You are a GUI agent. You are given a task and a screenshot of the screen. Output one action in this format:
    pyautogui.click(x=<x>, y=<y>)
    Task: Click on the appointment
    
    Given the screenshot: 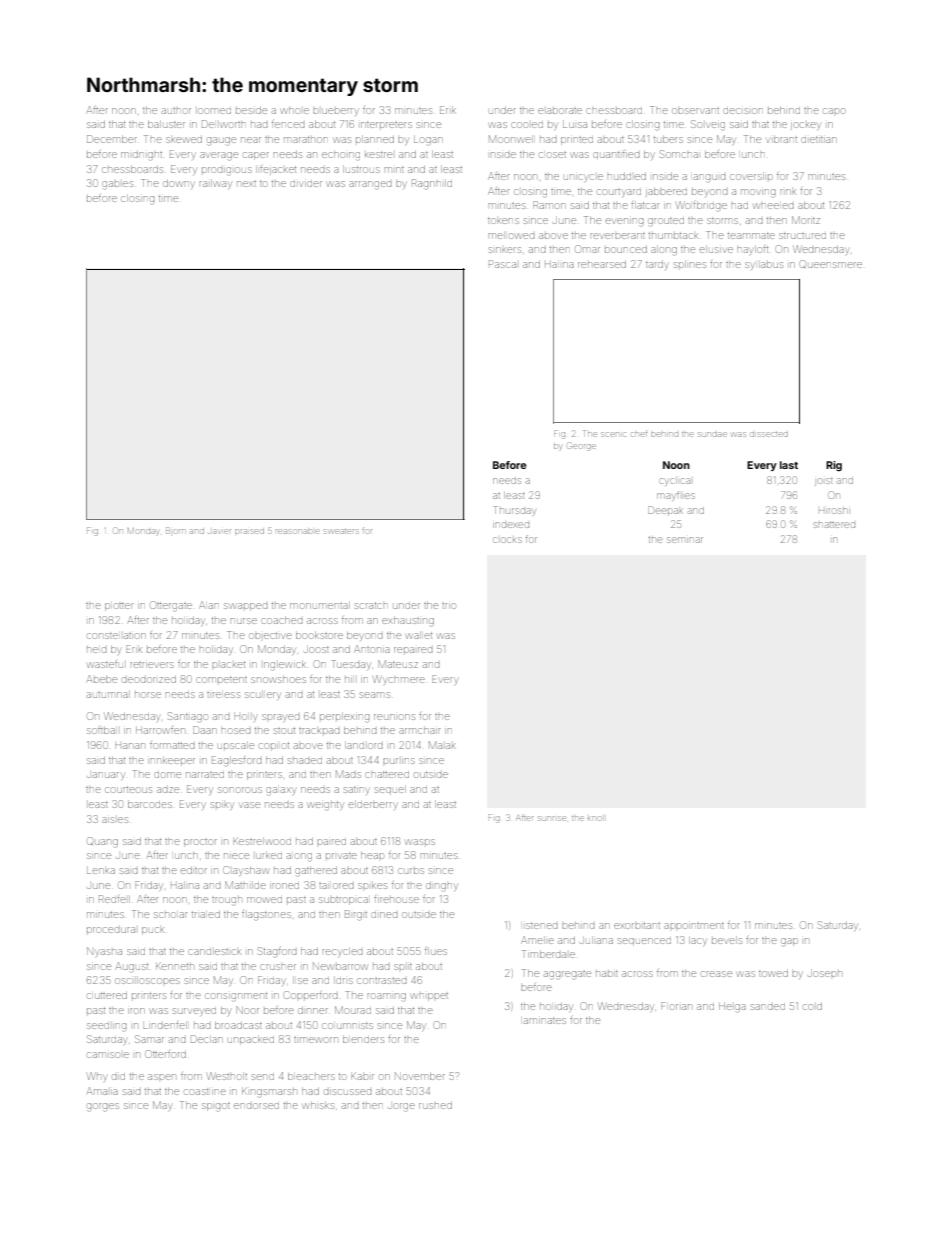 What is the action you would take?
    pyautogui.click(x=694, y=926)
